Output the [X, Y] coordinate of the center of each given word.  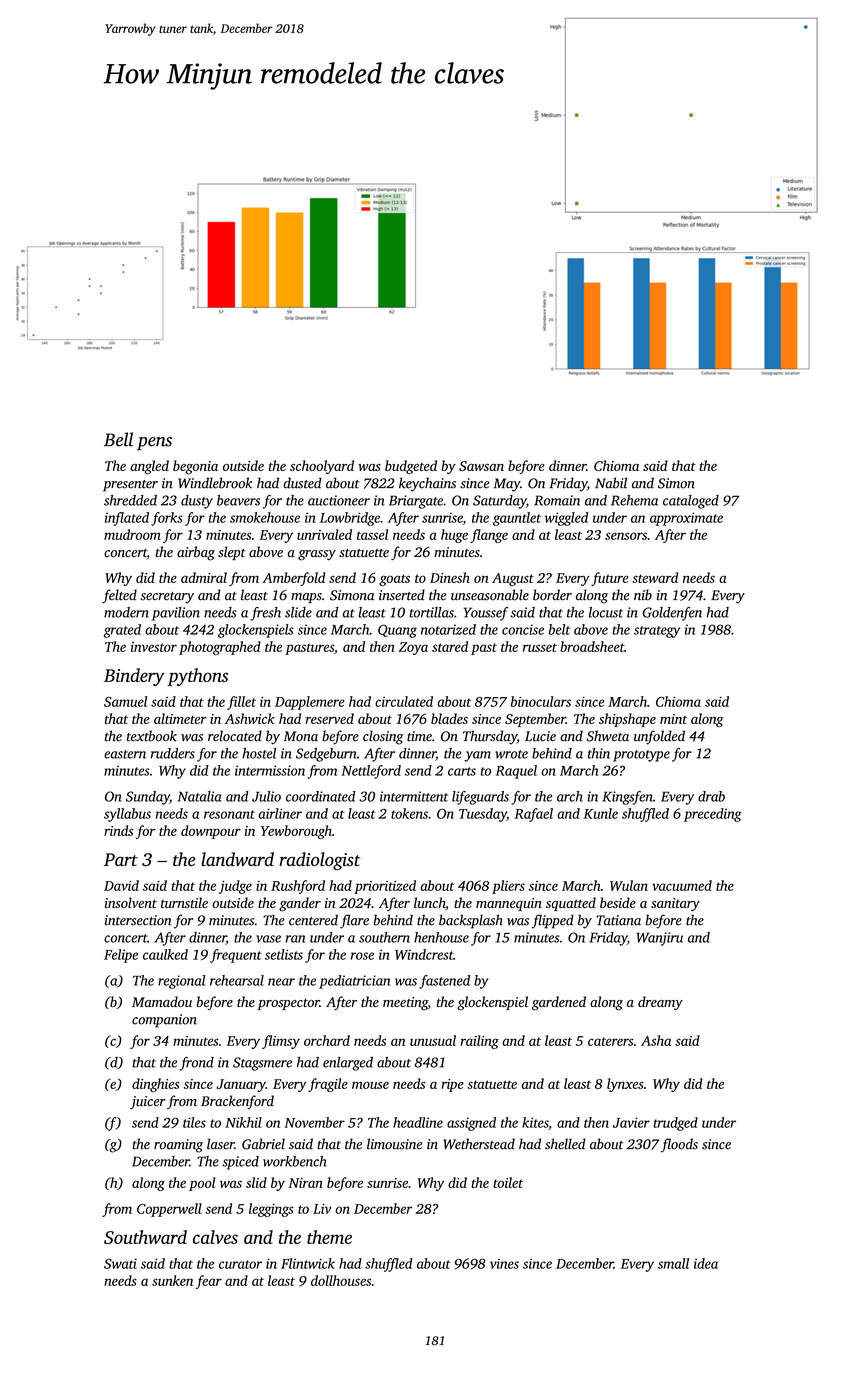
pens [154, 444]
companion [164, 1021]
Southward [145, 1237]
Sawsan [481, 466]
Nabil [611, 483]
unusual [433, 1040]
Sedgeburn [326, 755]
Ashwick [250, 718]
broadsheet [592, 646]
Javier [631, 1122]
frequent [236, 956]
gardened [559, 1003]
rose [362, 956]
